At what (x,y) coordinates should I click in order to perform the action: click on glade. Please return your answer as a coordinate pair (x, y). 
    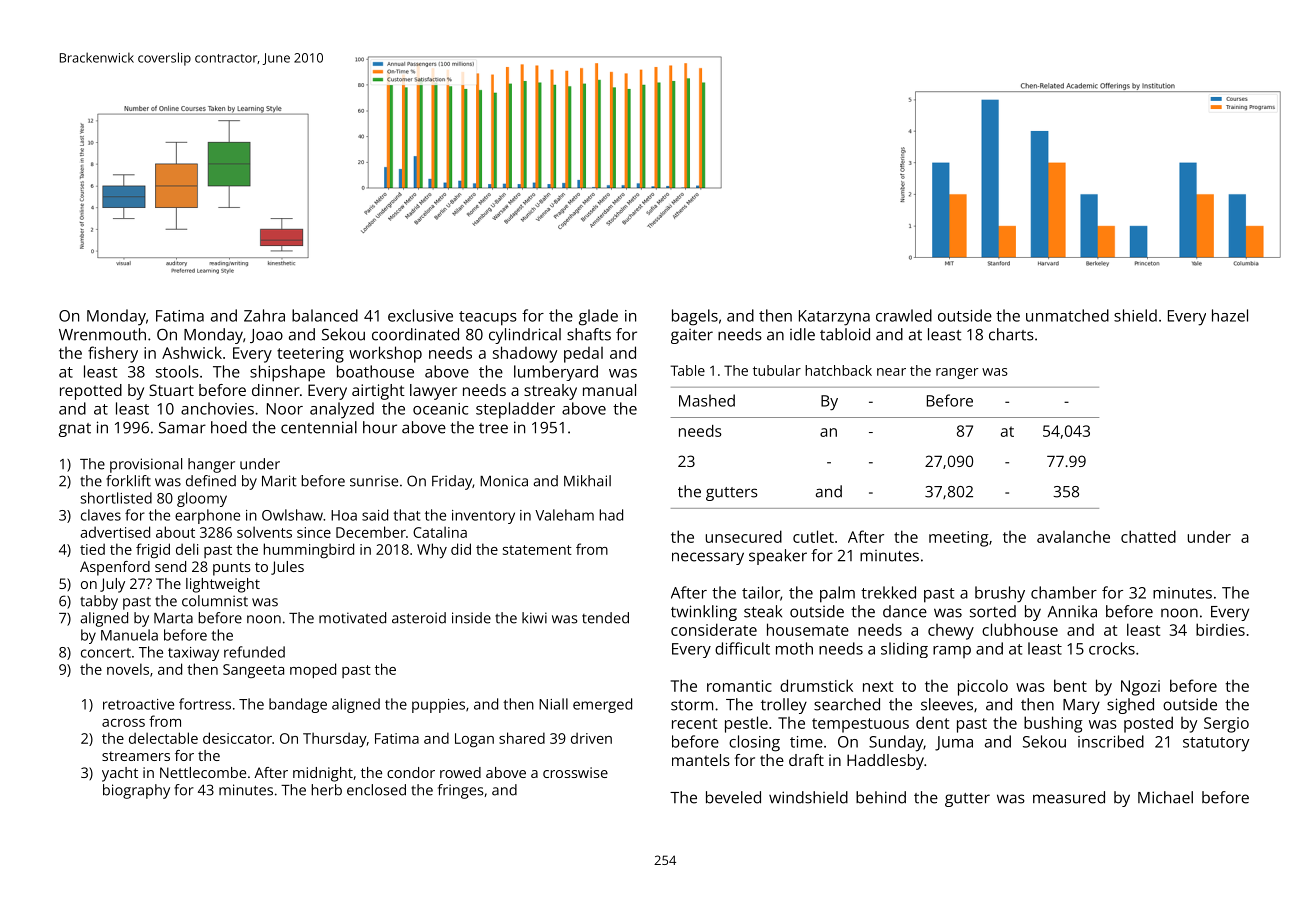
    Looking at the image, I should click on (598, 317).
